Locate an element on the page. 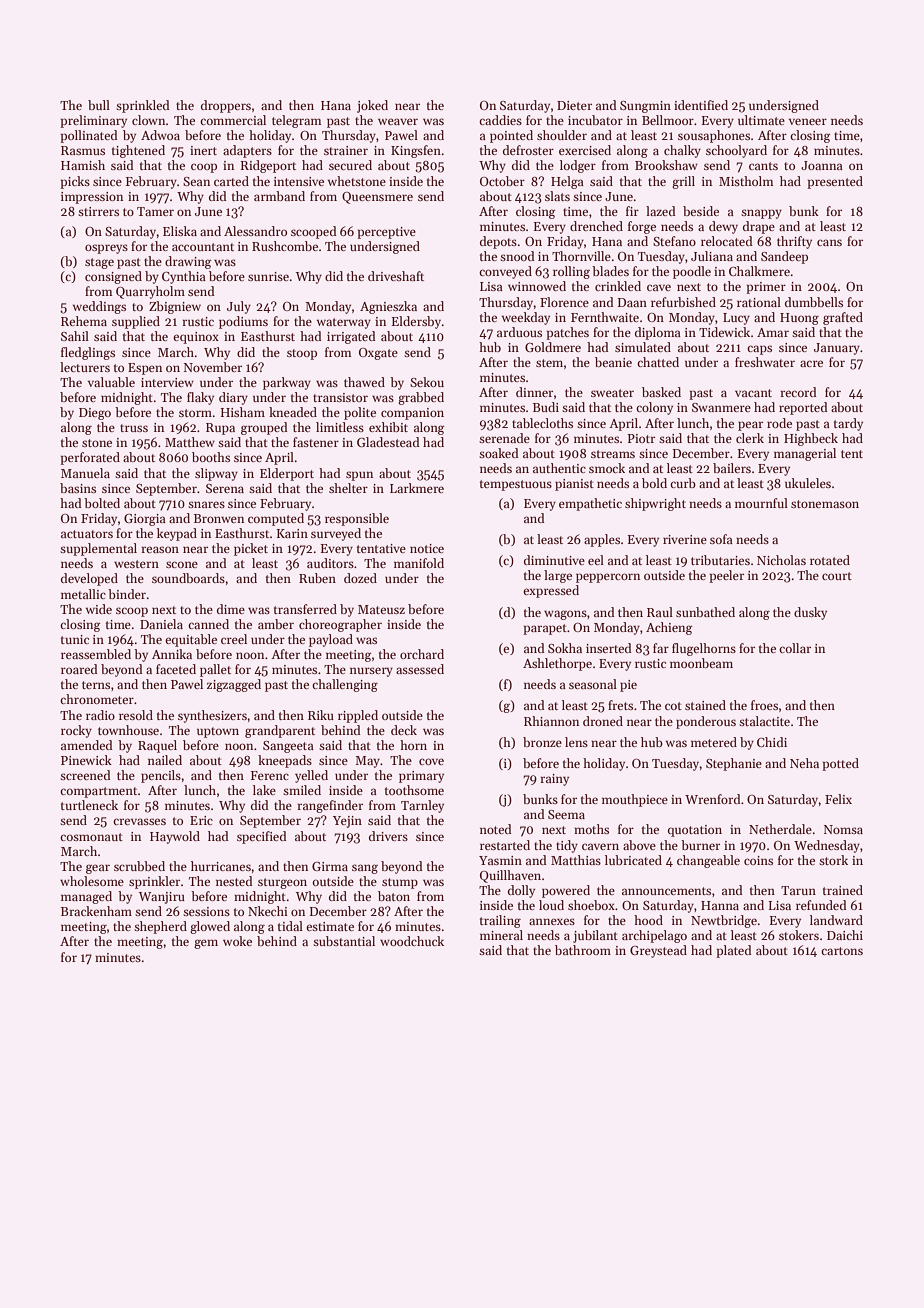 This page has height=1308, width=924. forge is located at coordinates (642, 227).
